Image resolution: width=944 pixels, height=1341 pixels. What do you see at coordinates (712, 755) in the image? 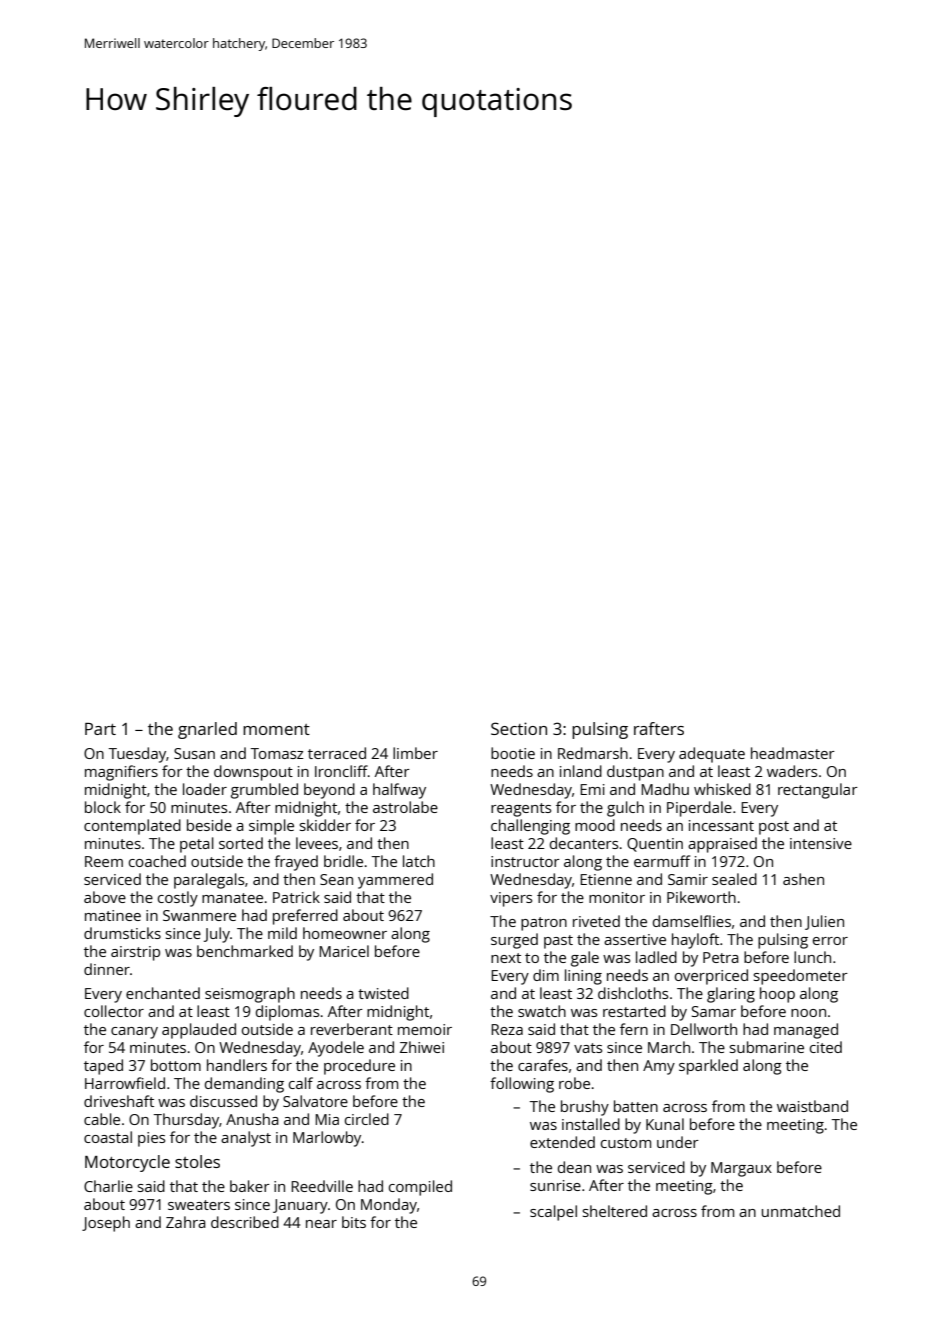
I see `adequate` at bounding box center [712, 755].
